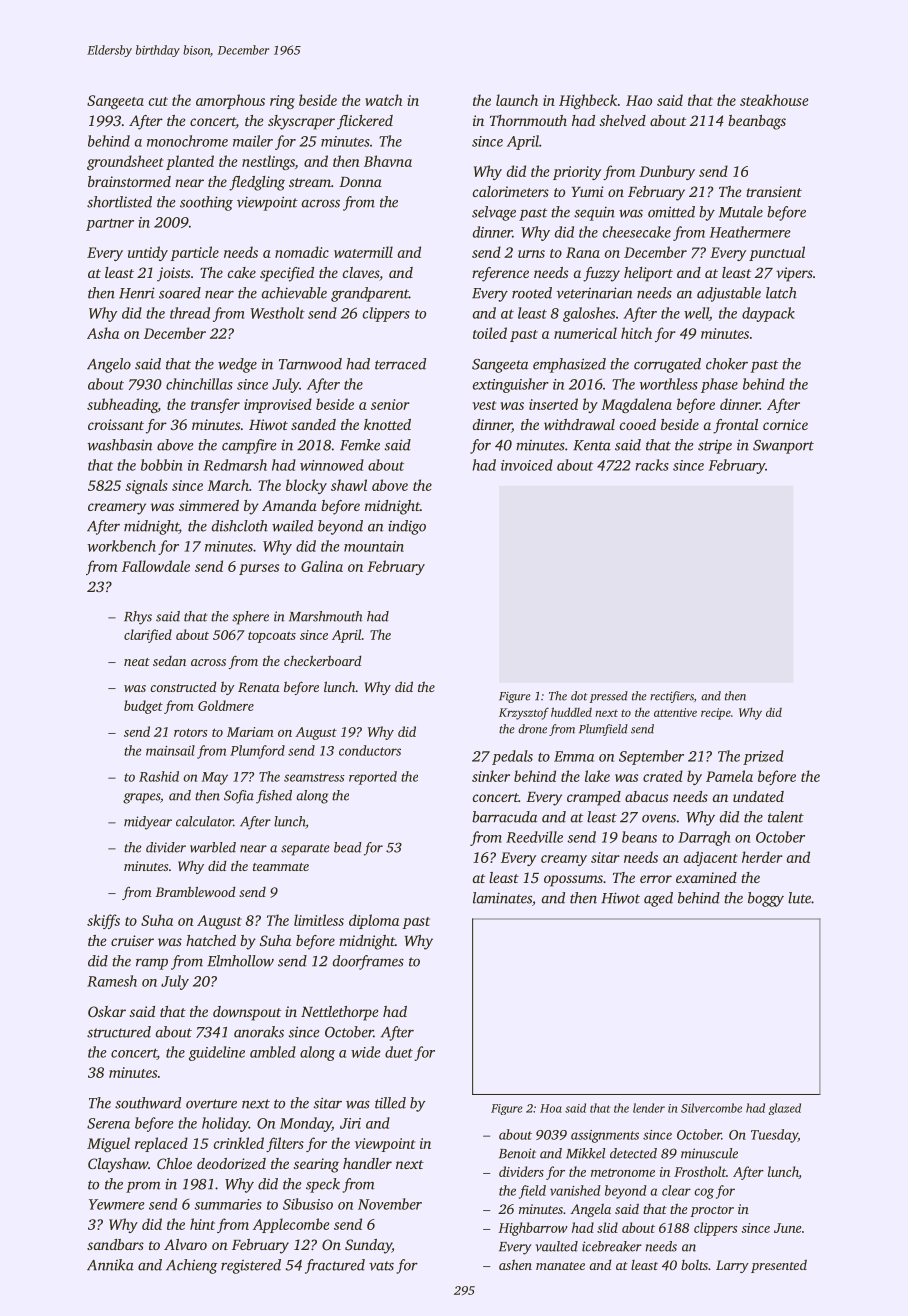 The height and width of the screenshot is (1316, 908). What do you see at coordinates (407, 527) in the screenshot?
I see `indigo` at bounding box center [407, 527].
